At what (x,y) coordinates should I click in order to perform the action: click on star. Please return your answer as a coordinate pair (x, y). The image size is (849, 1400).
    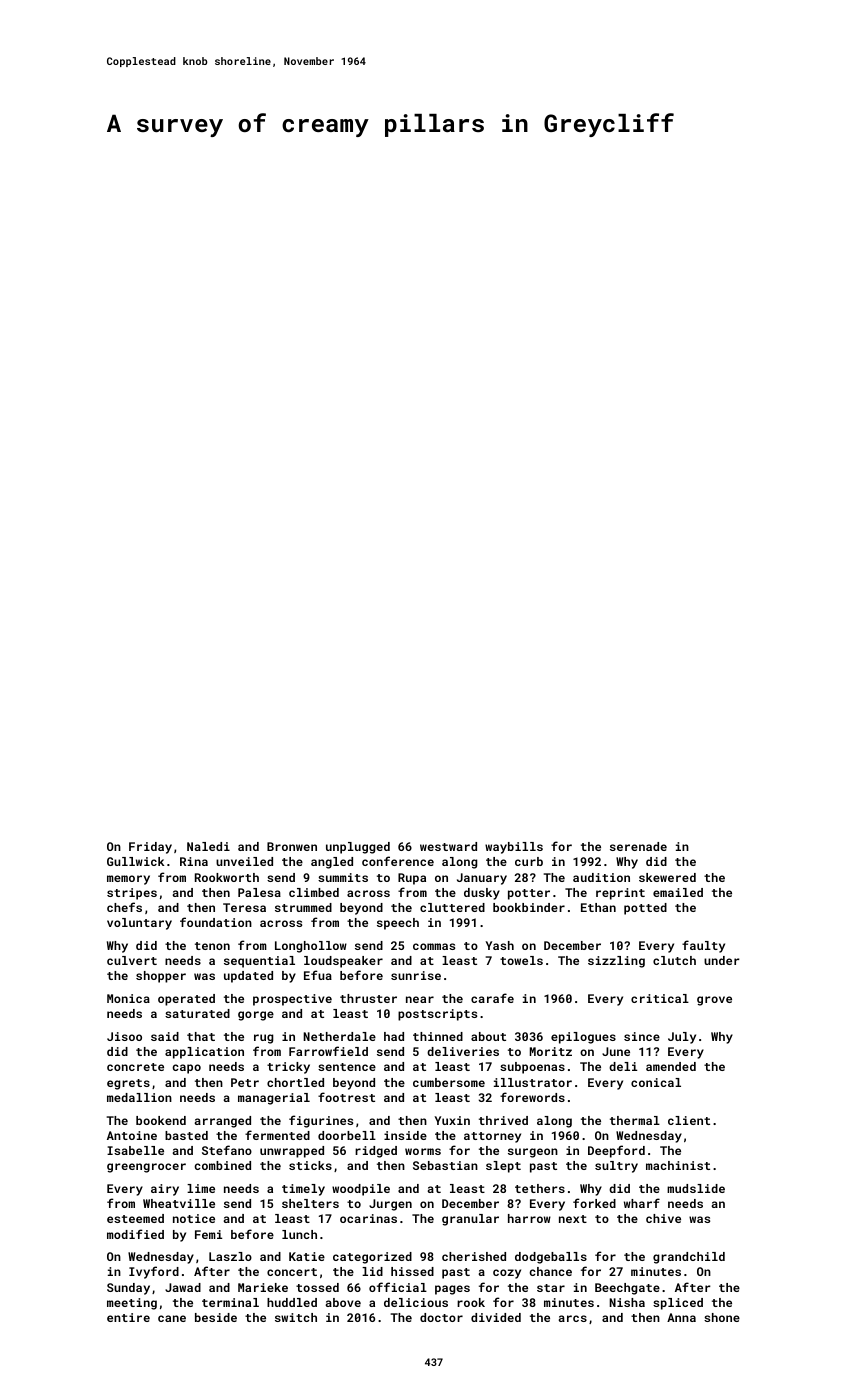
    Looking at the image, I should click on (551, 1288).
